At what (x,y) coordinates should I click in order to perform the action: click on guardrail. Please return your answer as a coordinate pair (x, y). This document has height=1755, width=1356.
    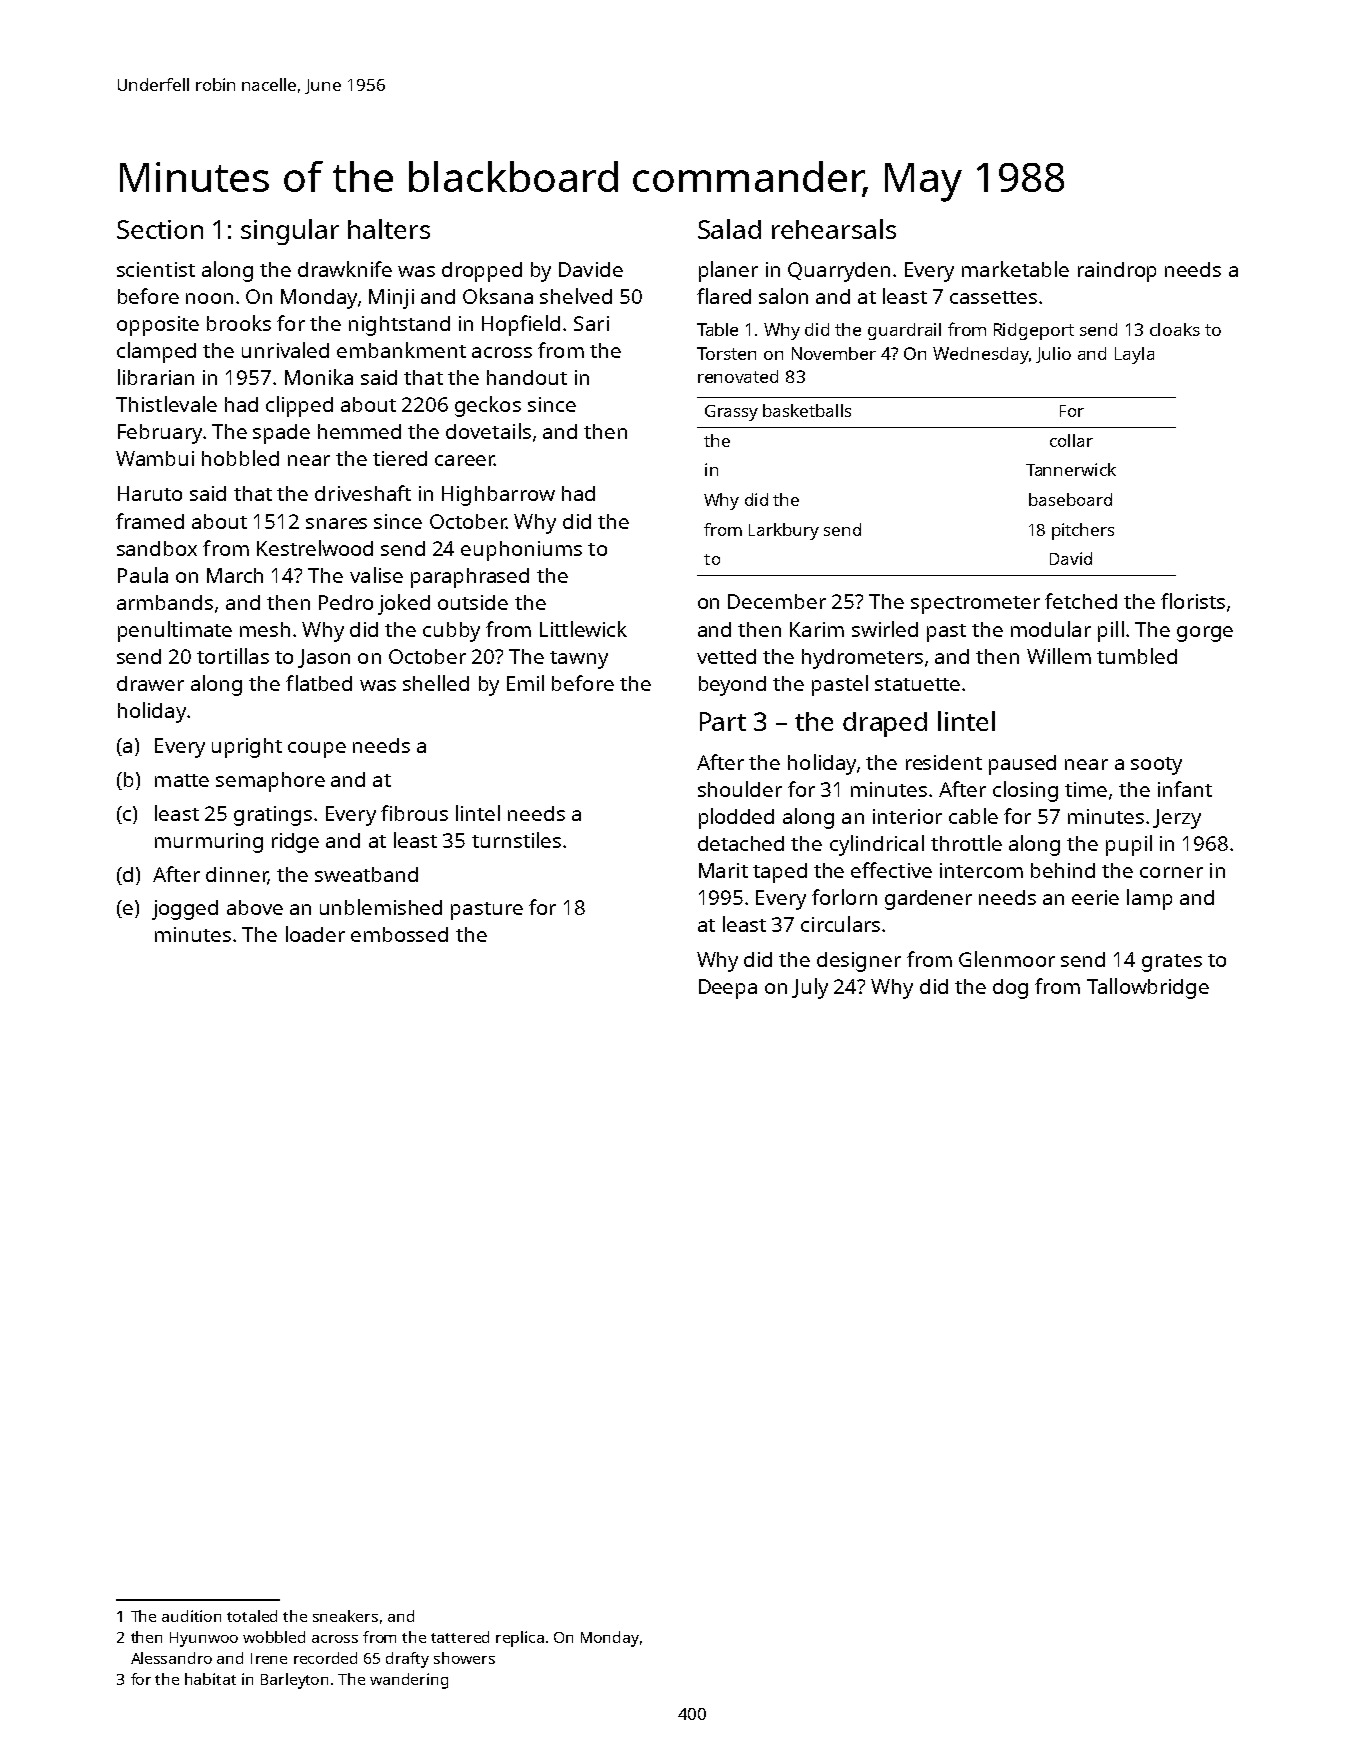
    Looking at the image, I should click on (904, 331).
